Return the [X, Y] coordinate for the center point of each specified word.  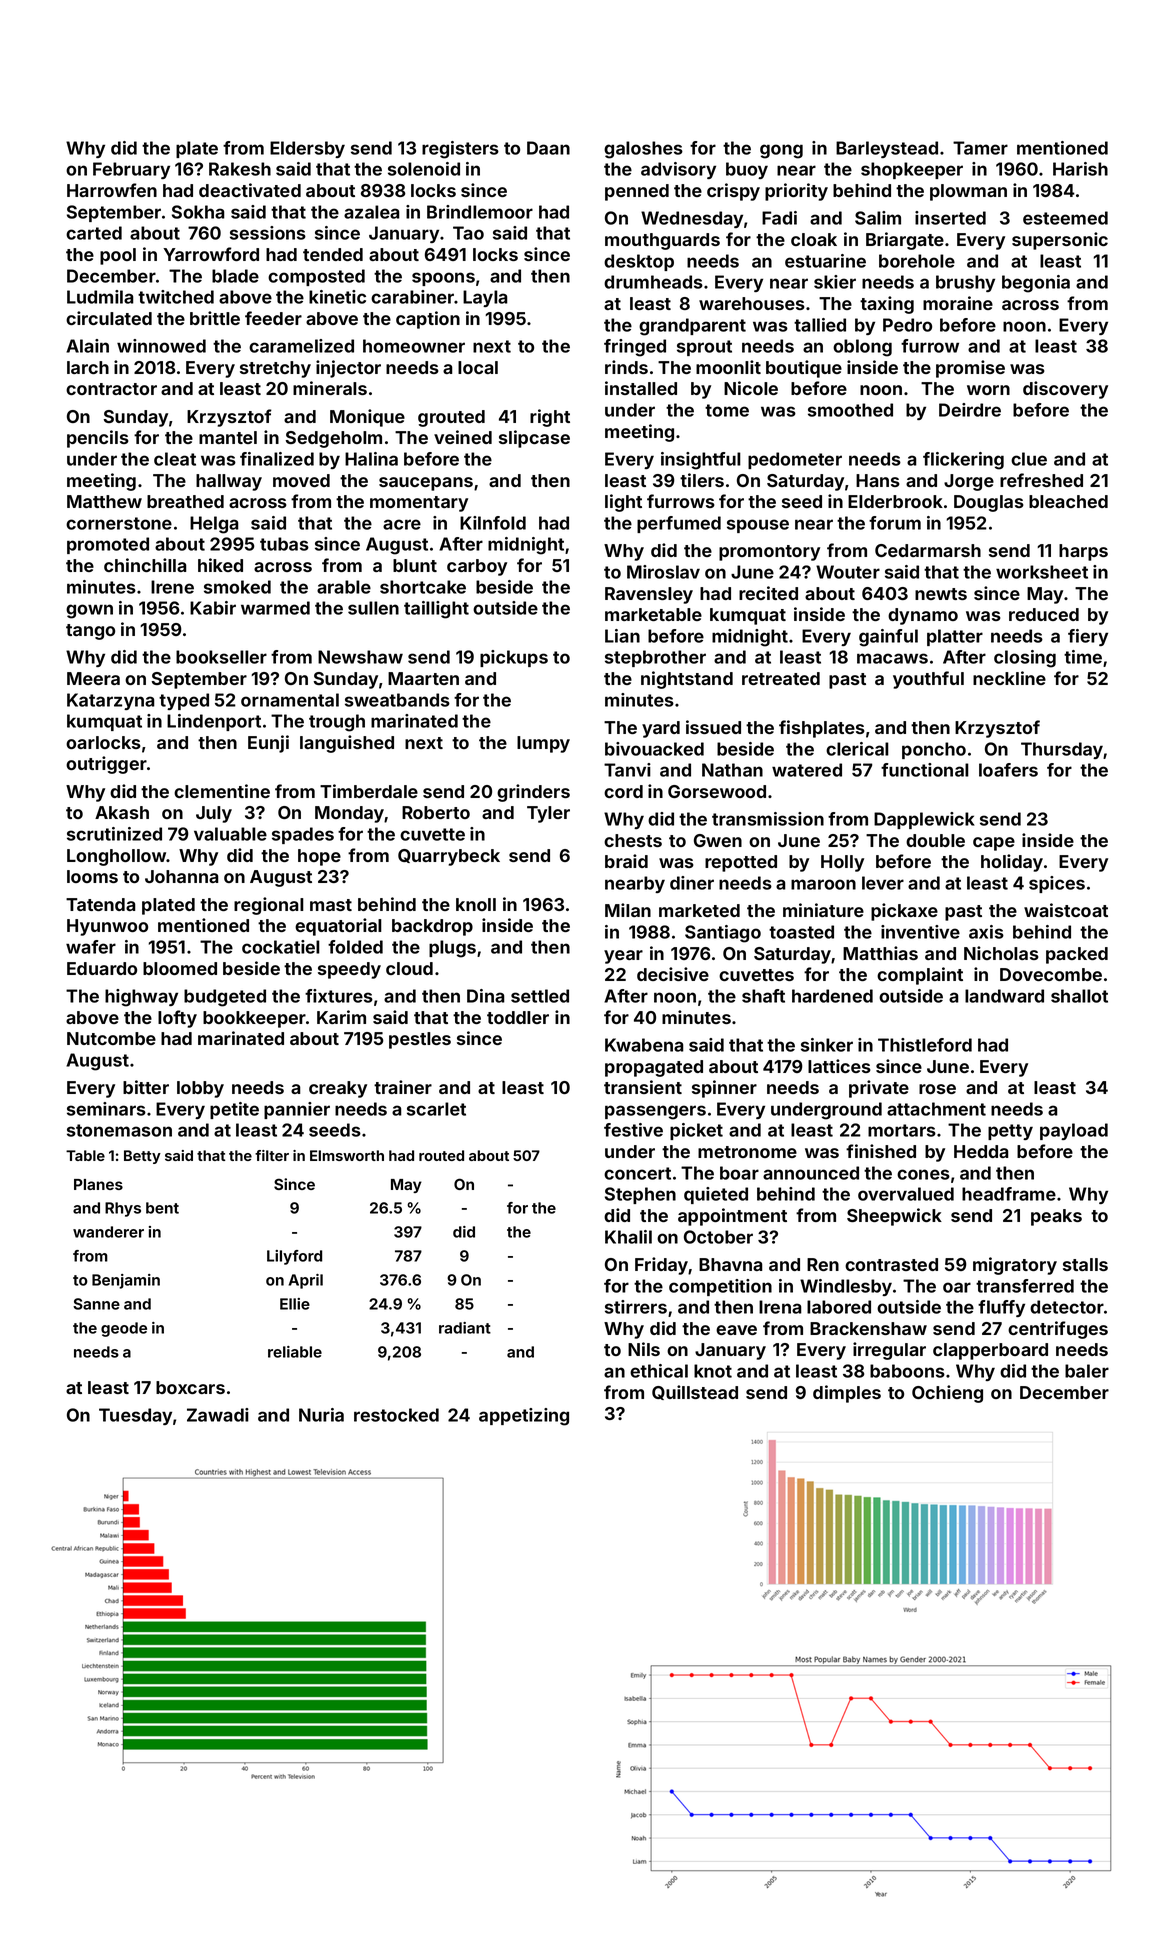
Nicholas [1001, 953]
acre [402, 524]
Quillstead [695, 1392]
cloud [409, 968]
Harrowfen [112, 190]
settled [540, 996]
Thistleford [925, 1045]
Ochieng [947, 1394]
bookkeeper [254, 1019]
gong [781, 151]
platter [955, 637]
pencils [98, 439]
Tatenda [100, 904]
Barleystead [887, 149]
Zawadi [218, 1415]
